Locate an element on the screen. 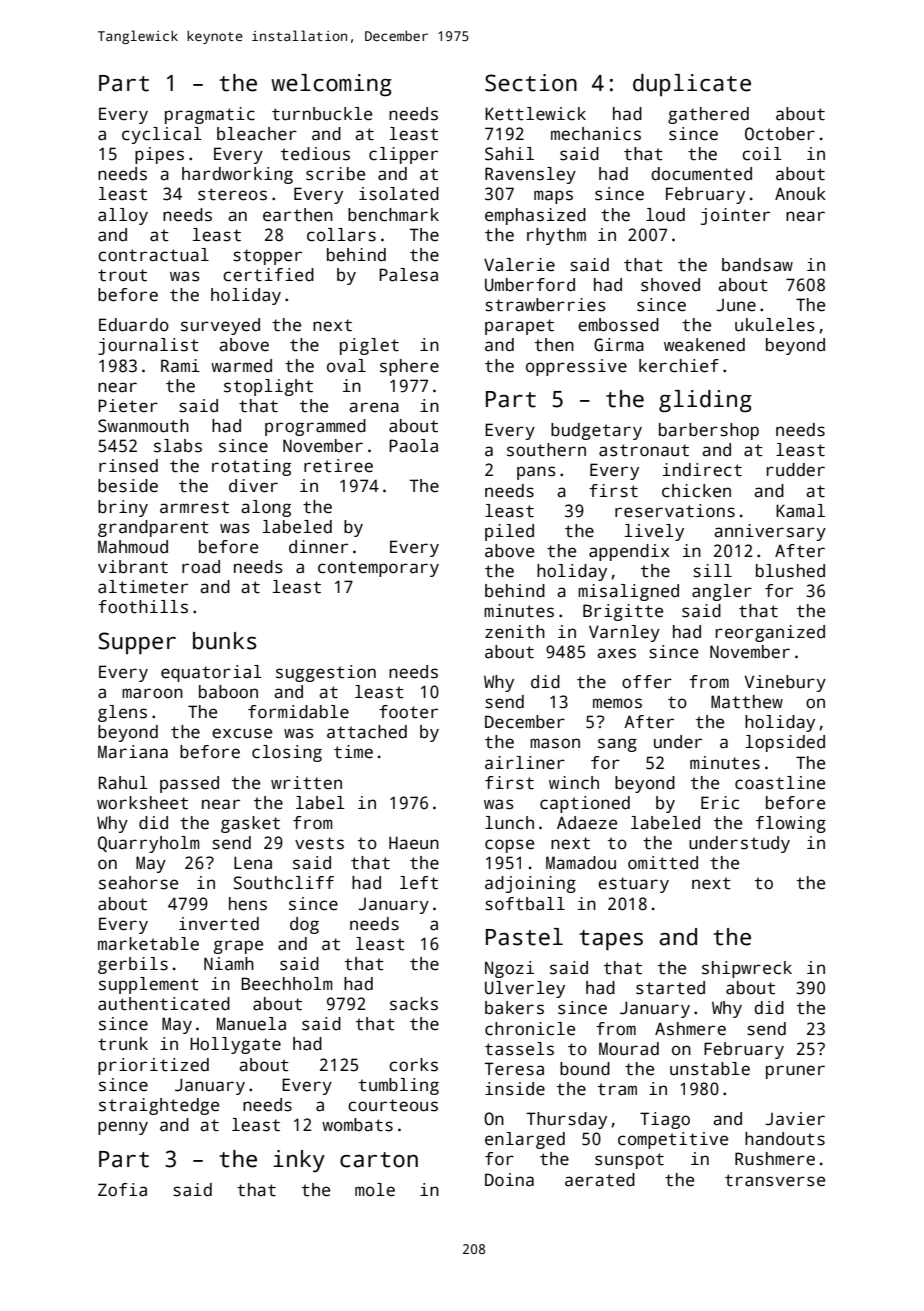 The width and height of the screenshot is (924, 1311). rudder is located at coordinates (796, 470).
